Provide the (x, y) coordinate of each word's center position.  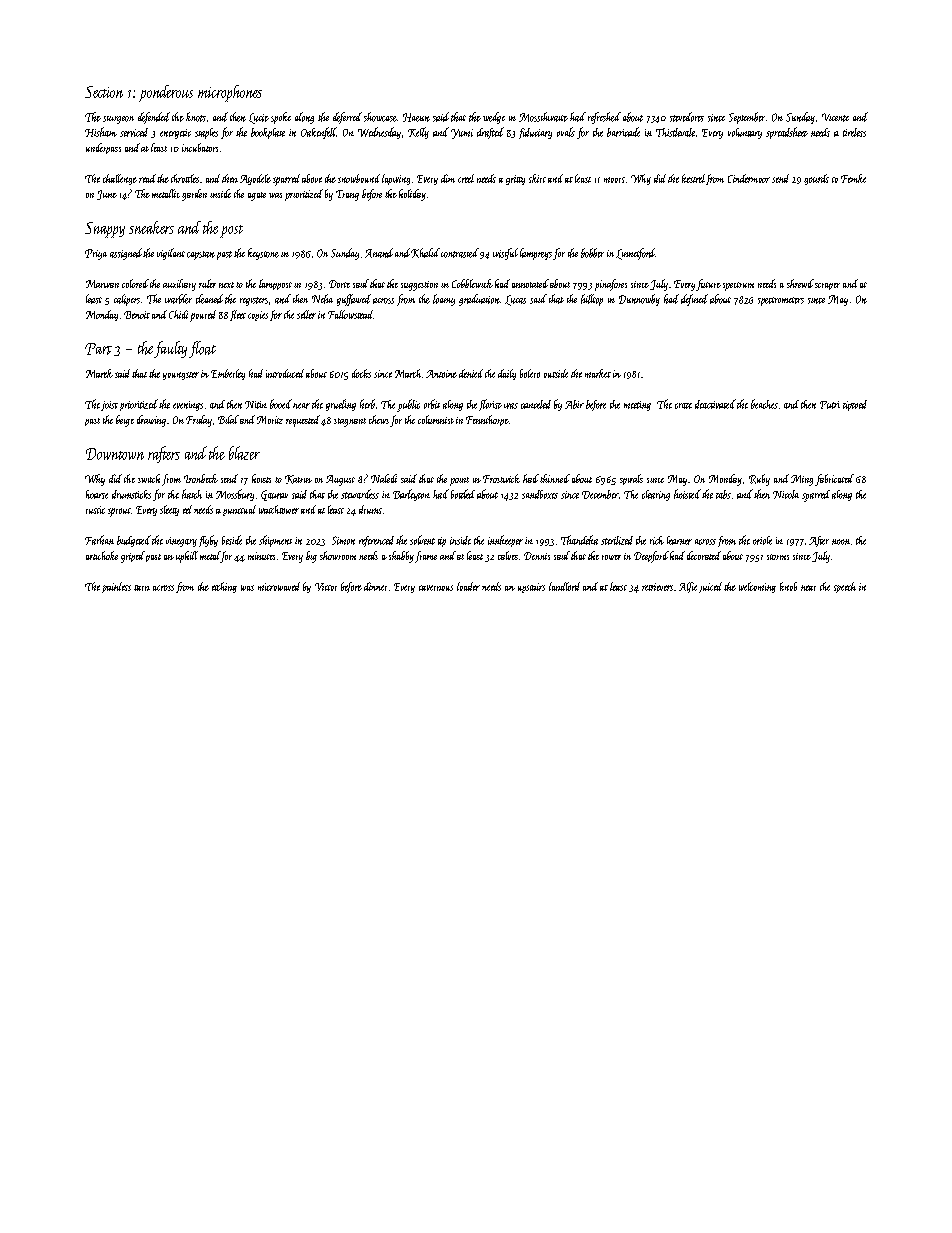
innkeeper (505, 541)
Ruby (759, 480)
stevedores (687, 117)
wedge (494, 118)
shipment (275, 541)
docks (361, 373)
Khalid (425, 253)
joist (109, 406)
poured (203, 316)
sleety (169, 510)
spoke (281, 118)
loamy (444, 300)
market (598, 373)
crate (683, 406)
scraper (827, 286)
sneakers (151, 227)
